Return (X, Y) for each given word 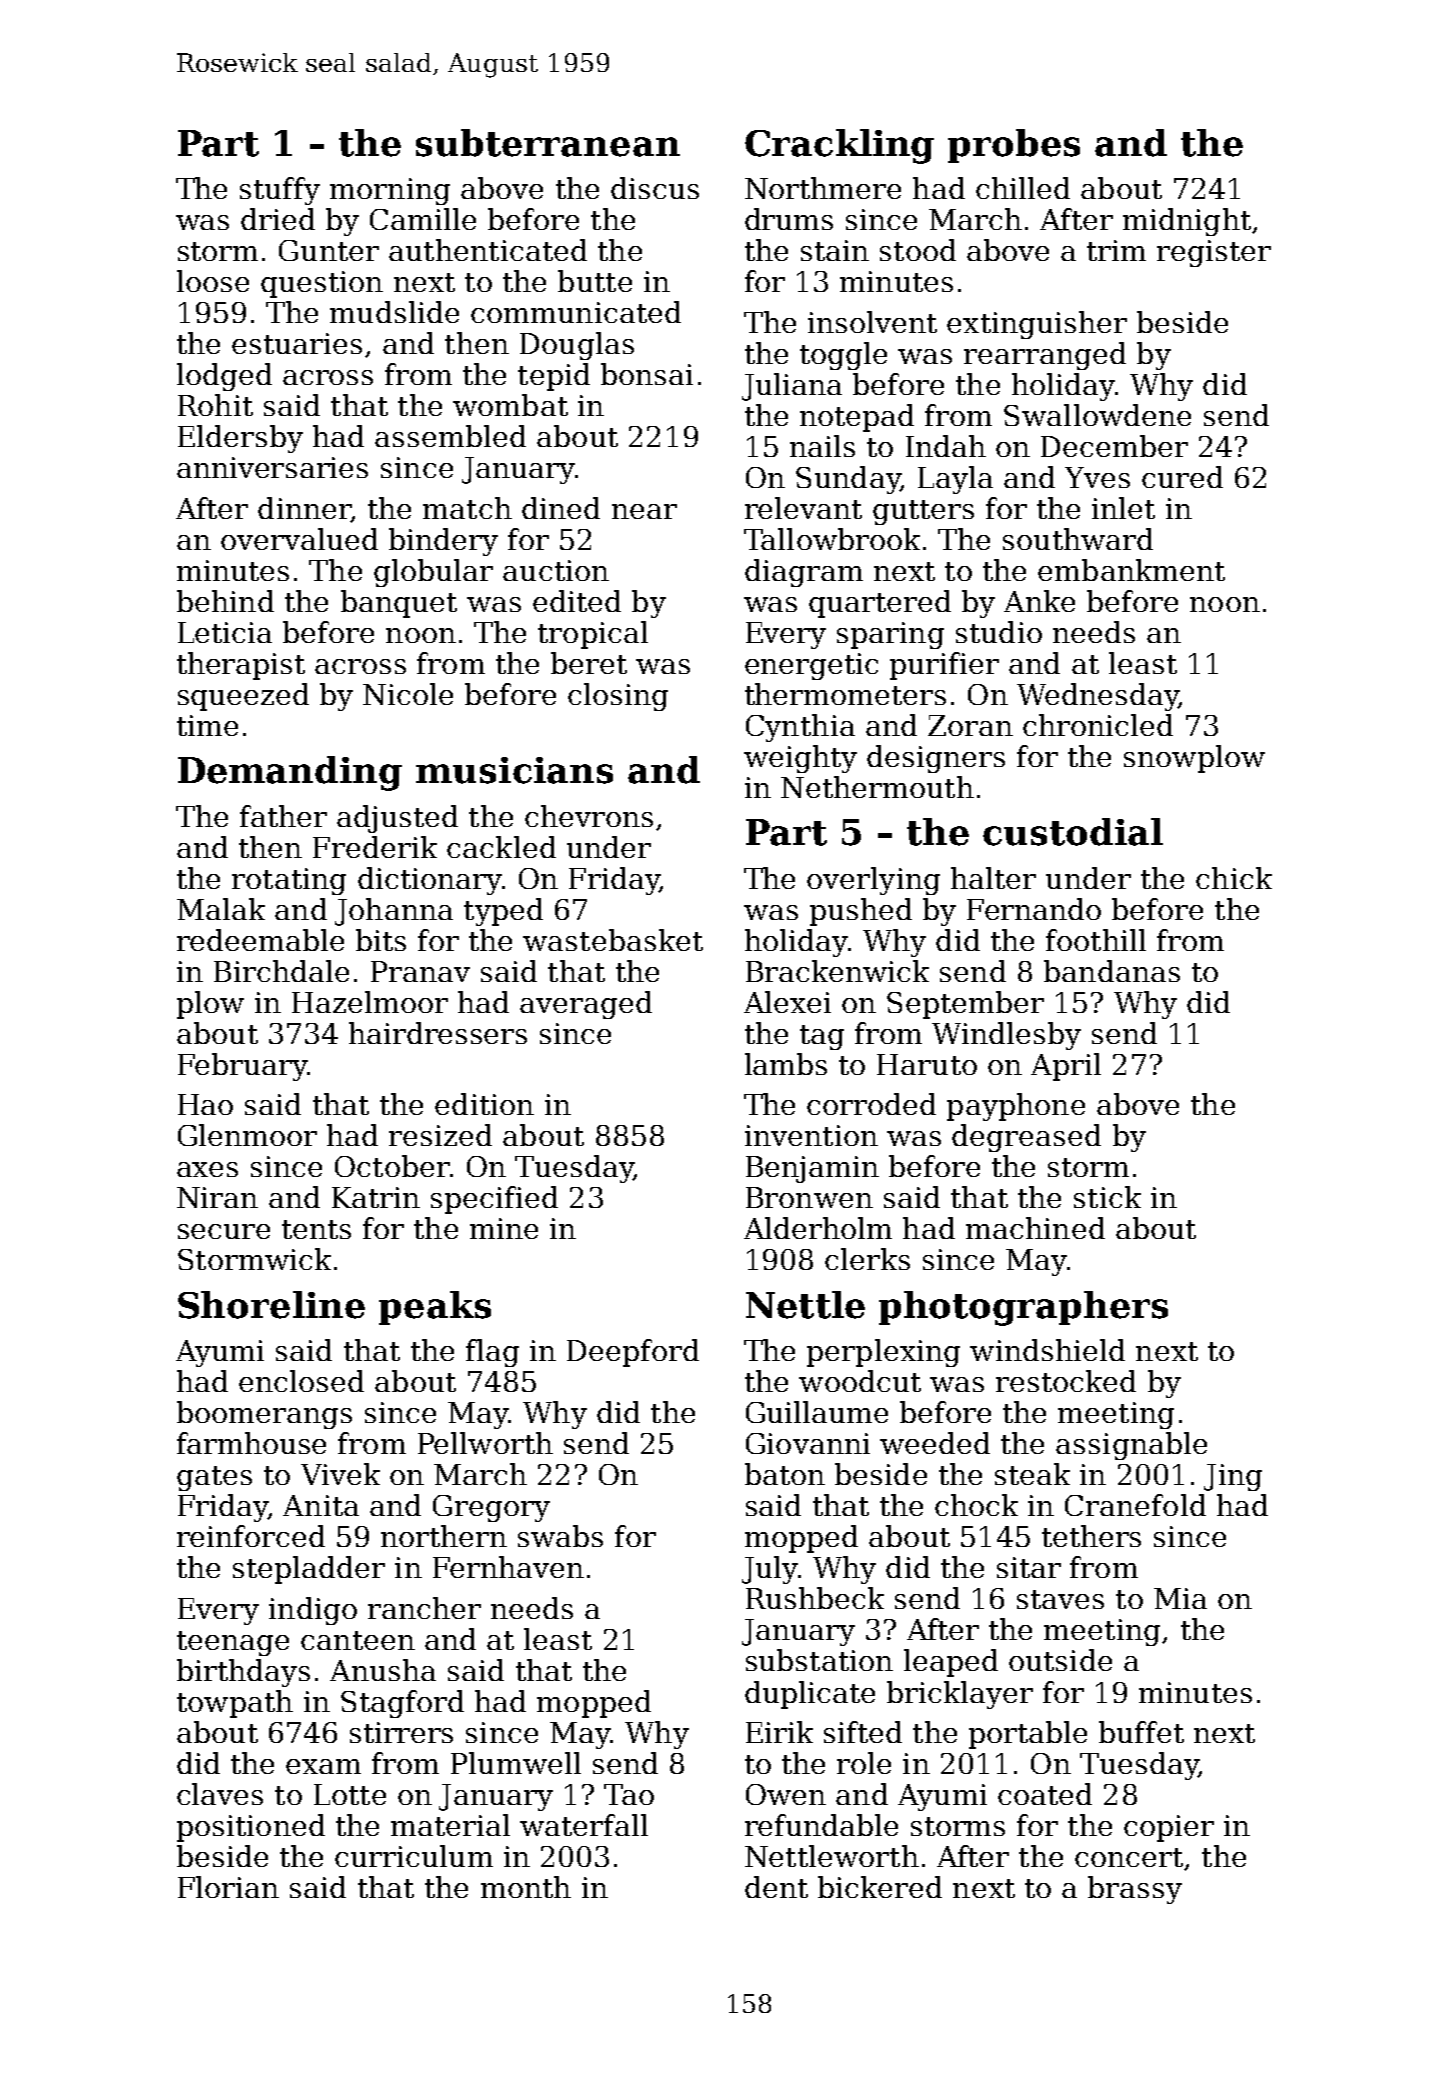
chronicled (1098, 725)
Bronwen (809, 1197)
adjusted (397, 819)
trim (1116, 250)
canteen (358, 1640)
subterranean (548, 143)
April (1066, 1067)
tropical (593, 635)
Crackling (839, 146)
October (392, 1166)
